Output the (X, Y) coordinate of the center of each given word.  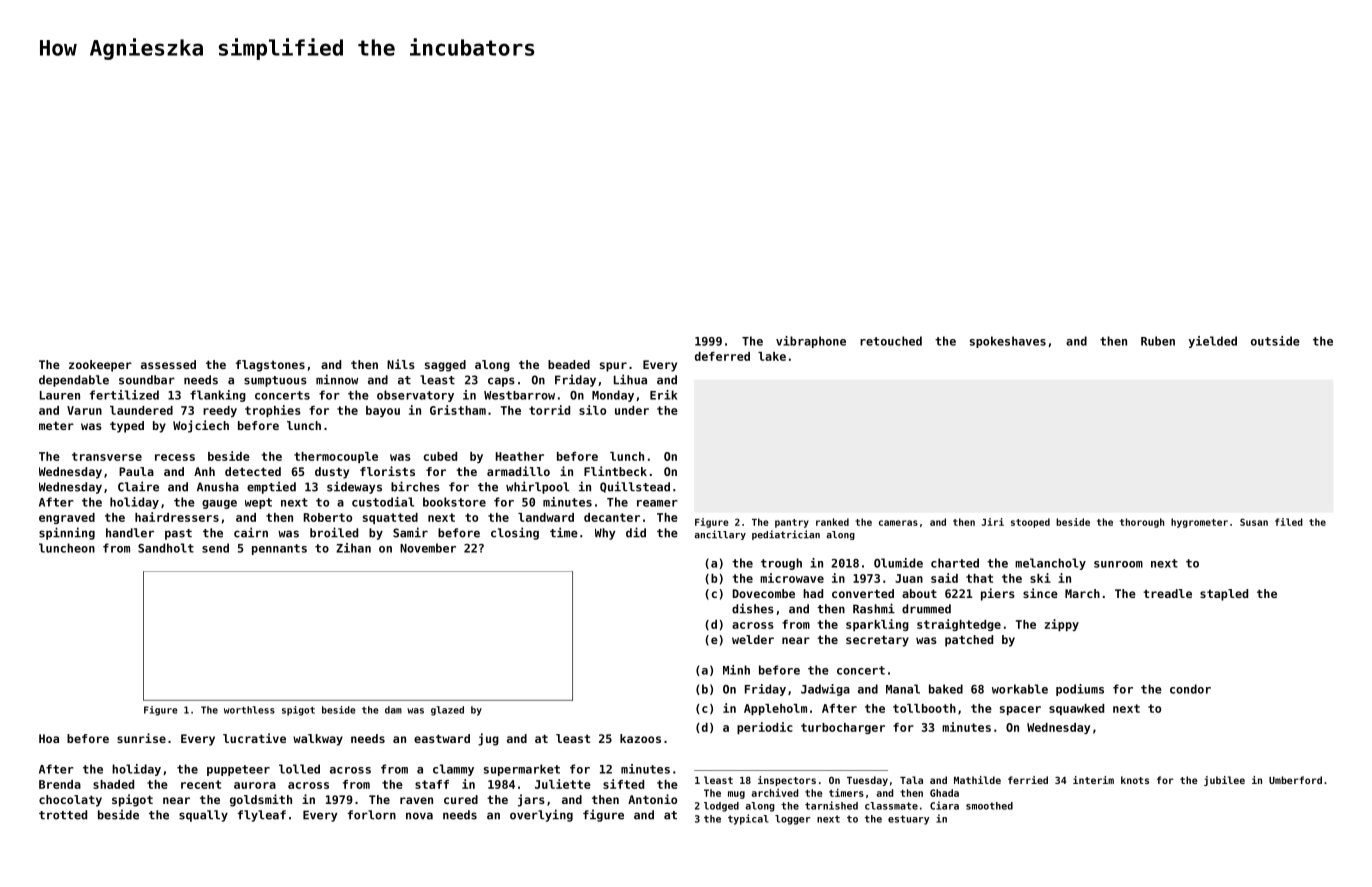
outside (1275, 341)
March (1082, 593)
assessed (168, 364)
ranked (832, 522)
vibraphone (811, 342)
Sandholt (166, 548)
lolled (299, 769)
